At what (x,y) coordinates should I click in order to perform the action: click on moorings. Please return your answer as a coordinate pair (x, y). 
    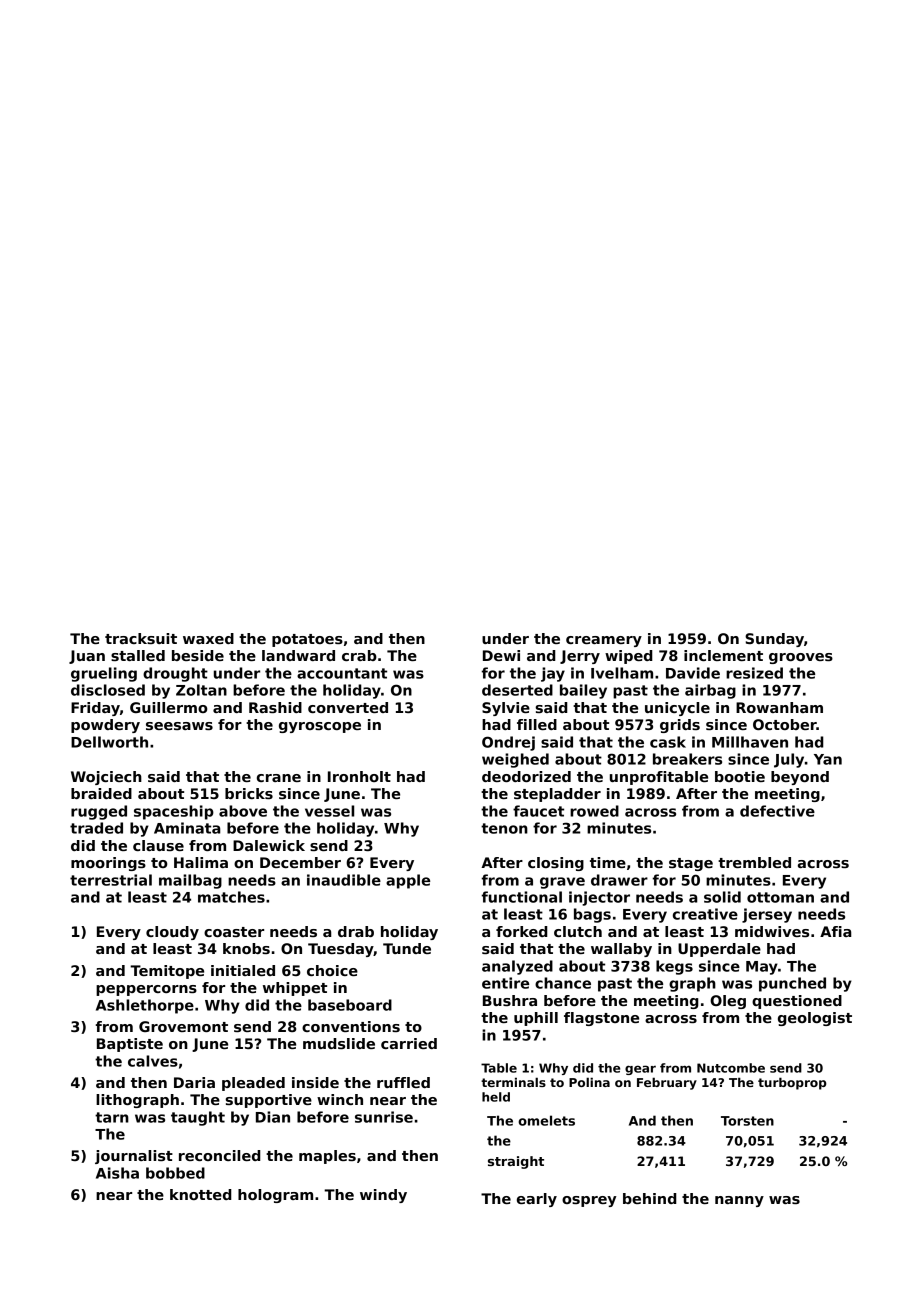
    Looking at the image, I should click on (108, 864).
